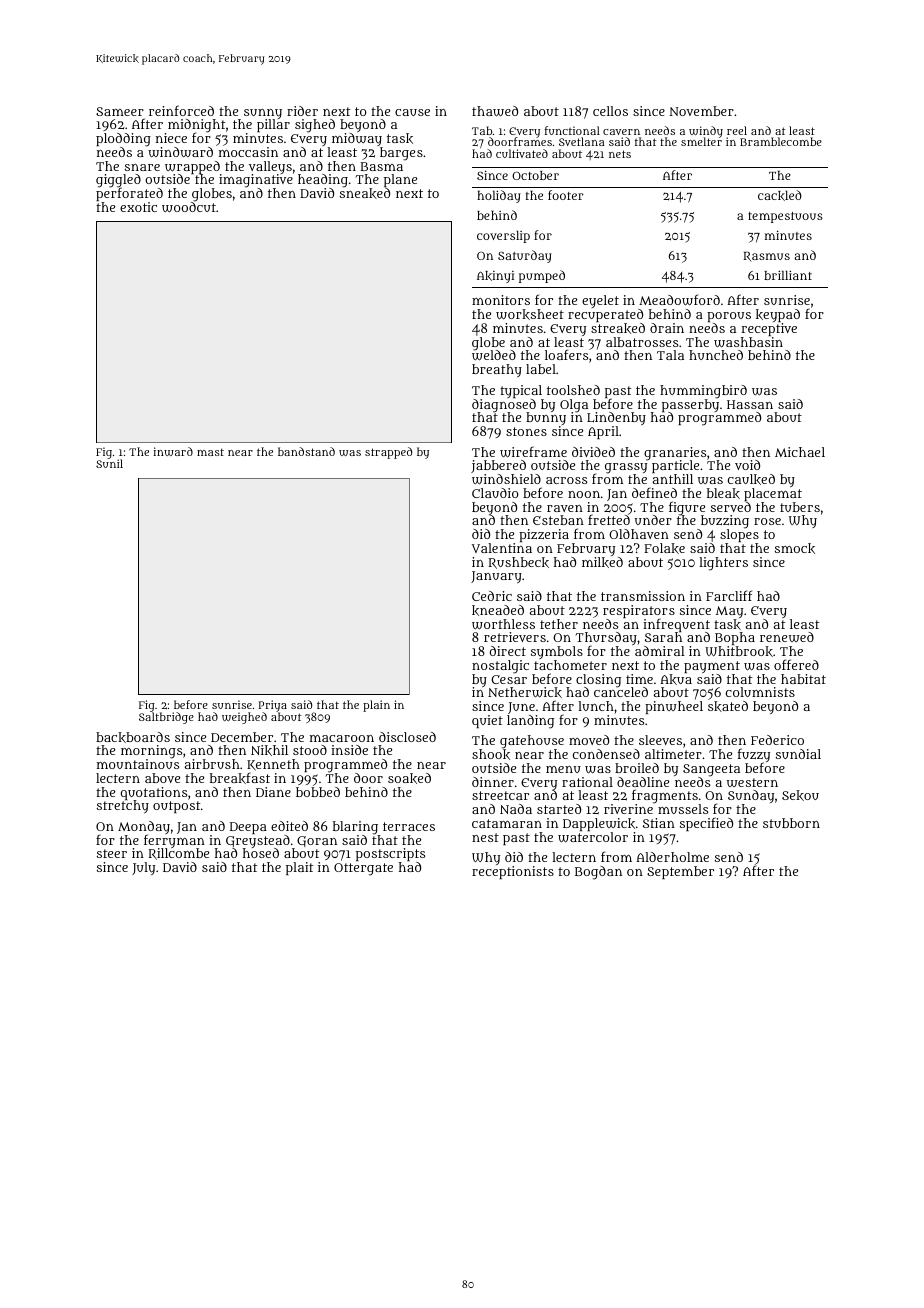  What do you see at coordinates (500, 667) in the image?
I see `nostalgic` at bounding box center [500, 667].
